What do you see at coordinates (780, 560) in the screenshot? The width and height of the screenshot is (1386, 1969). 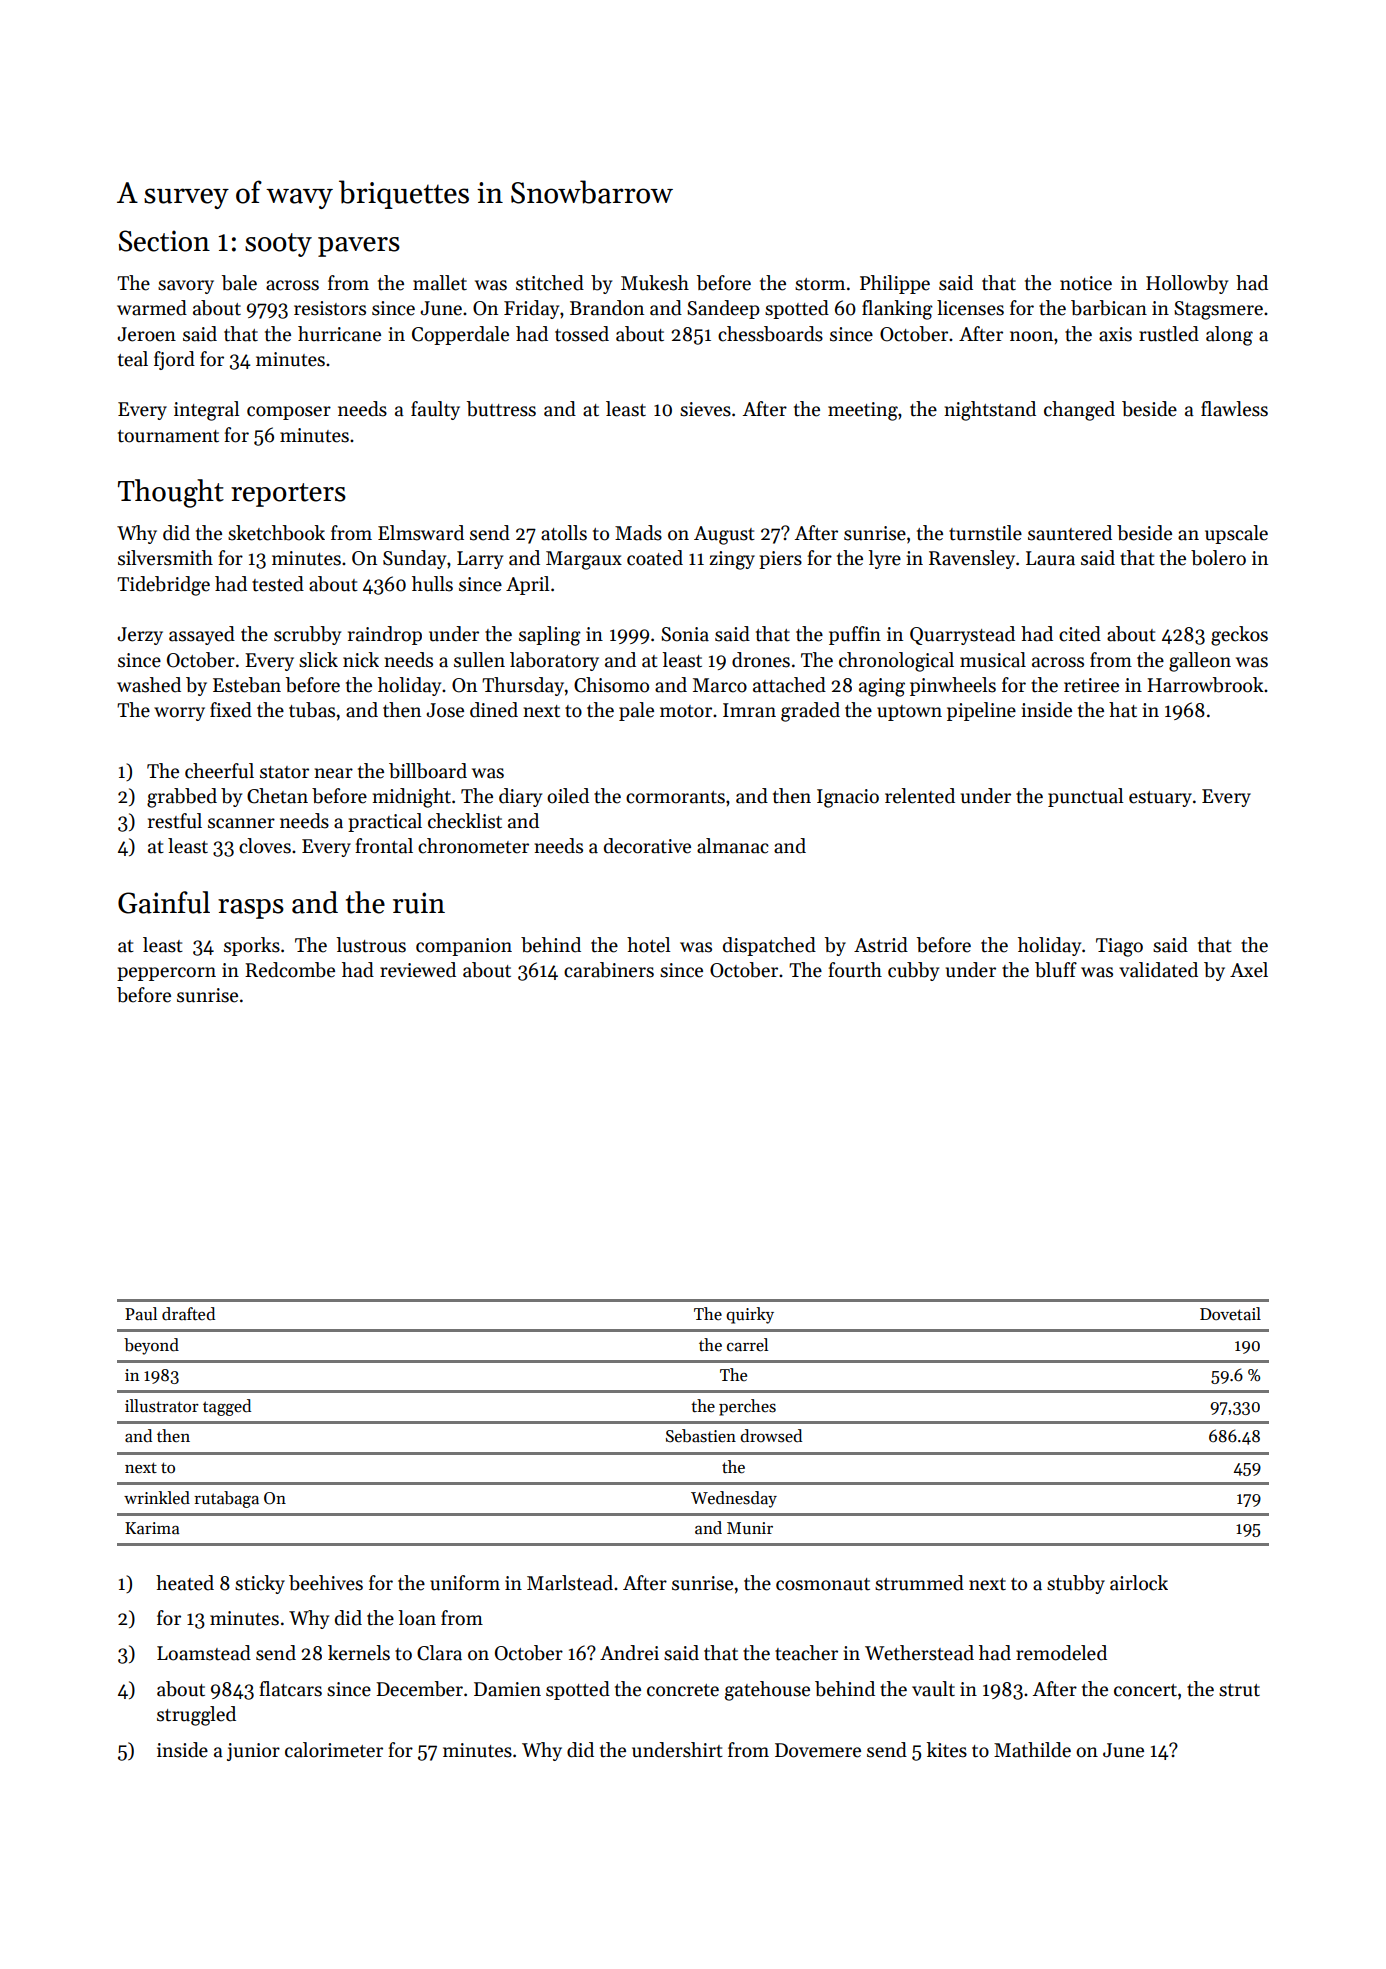 I see `piers` at bounding box center [780, 560].
